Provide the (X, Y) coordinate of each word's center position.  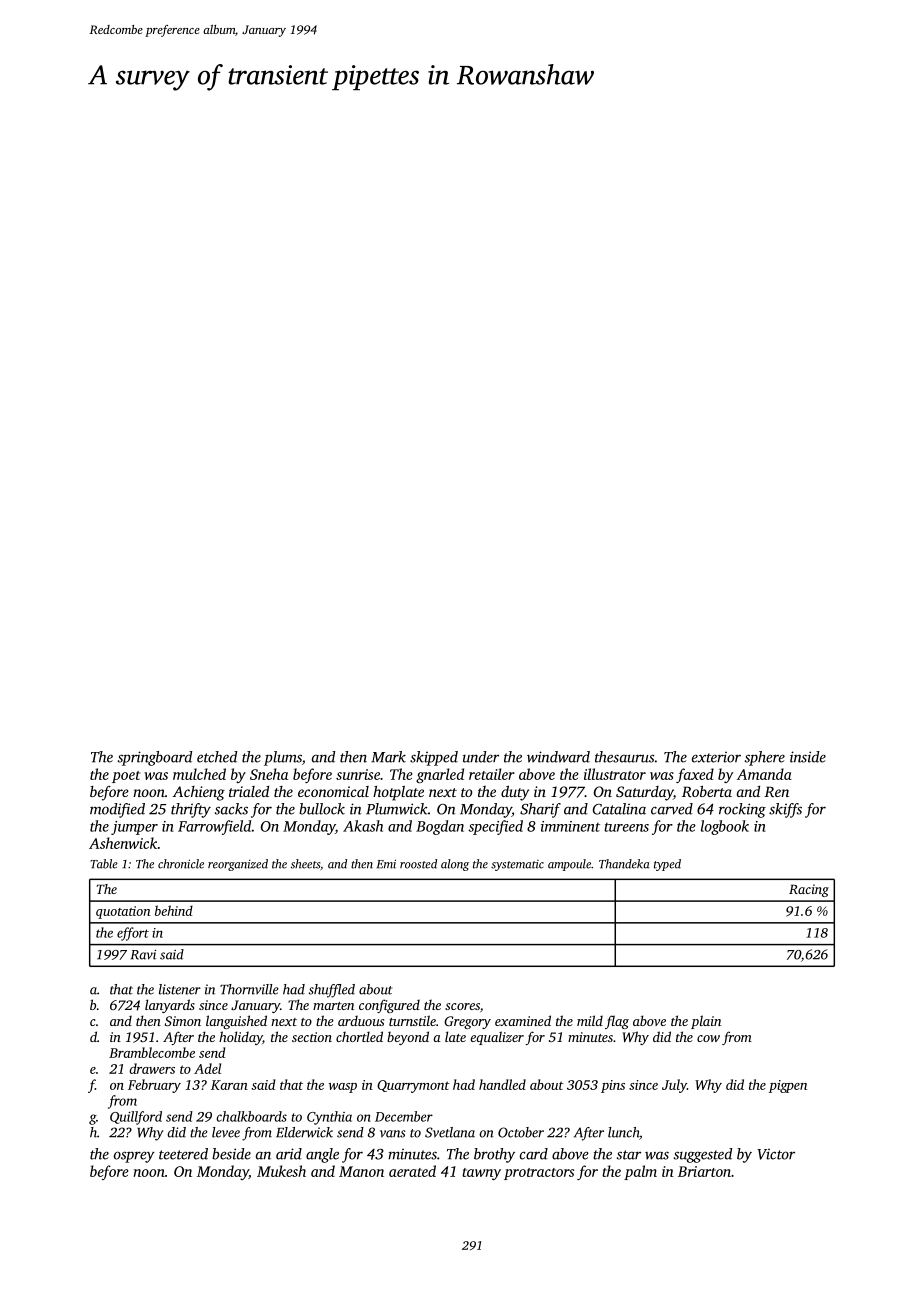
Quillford (136, 1118)
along (455, 865)
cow (708, 1038)
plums (283, 758)
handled (502, 1084)
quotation (123, 912)
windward (558, 757)
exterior (716, 757)
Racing (809, 890)
